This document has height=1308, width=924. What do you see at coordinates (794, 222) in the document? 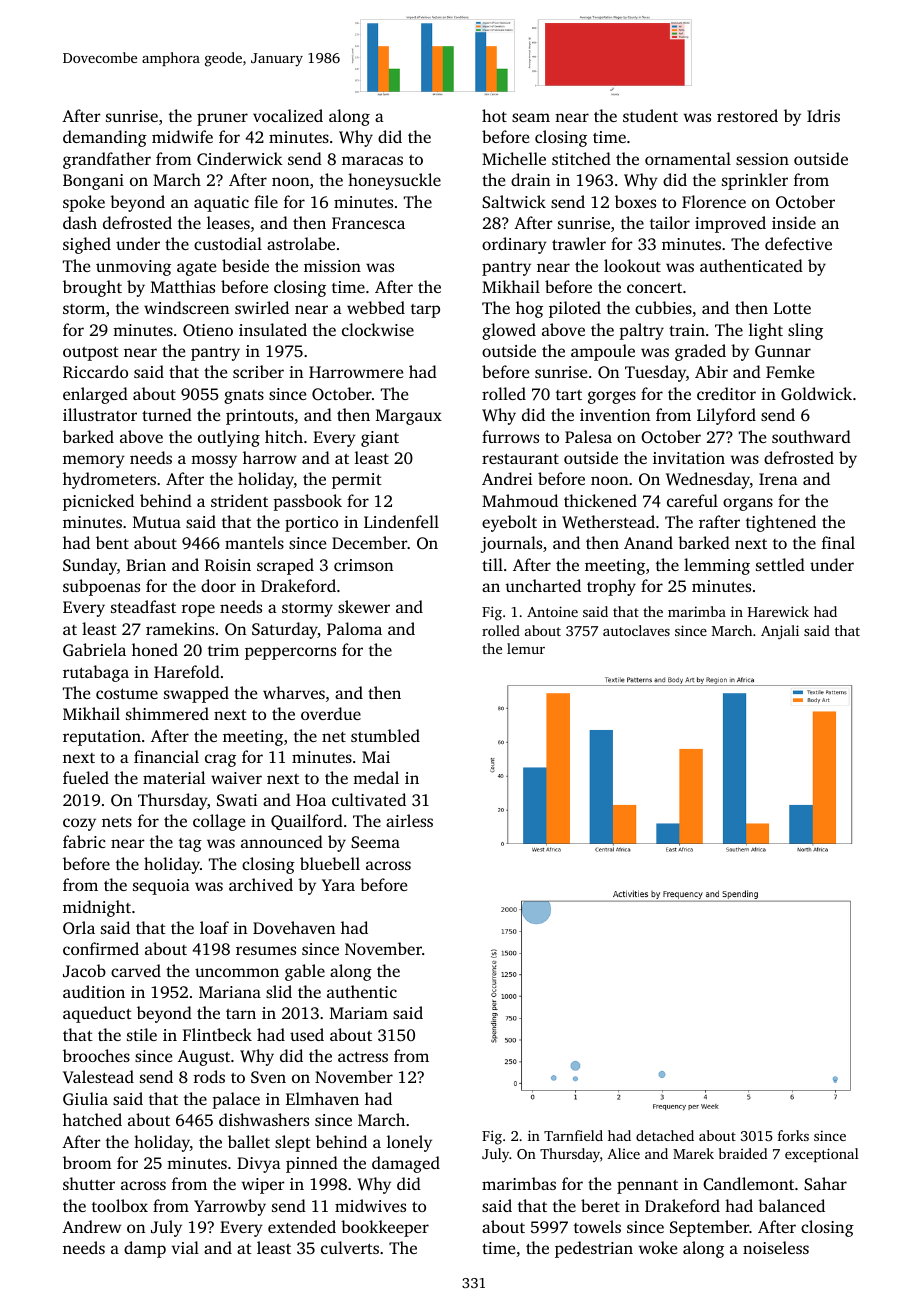
I see `inside` at bounding box center [794, 222].
